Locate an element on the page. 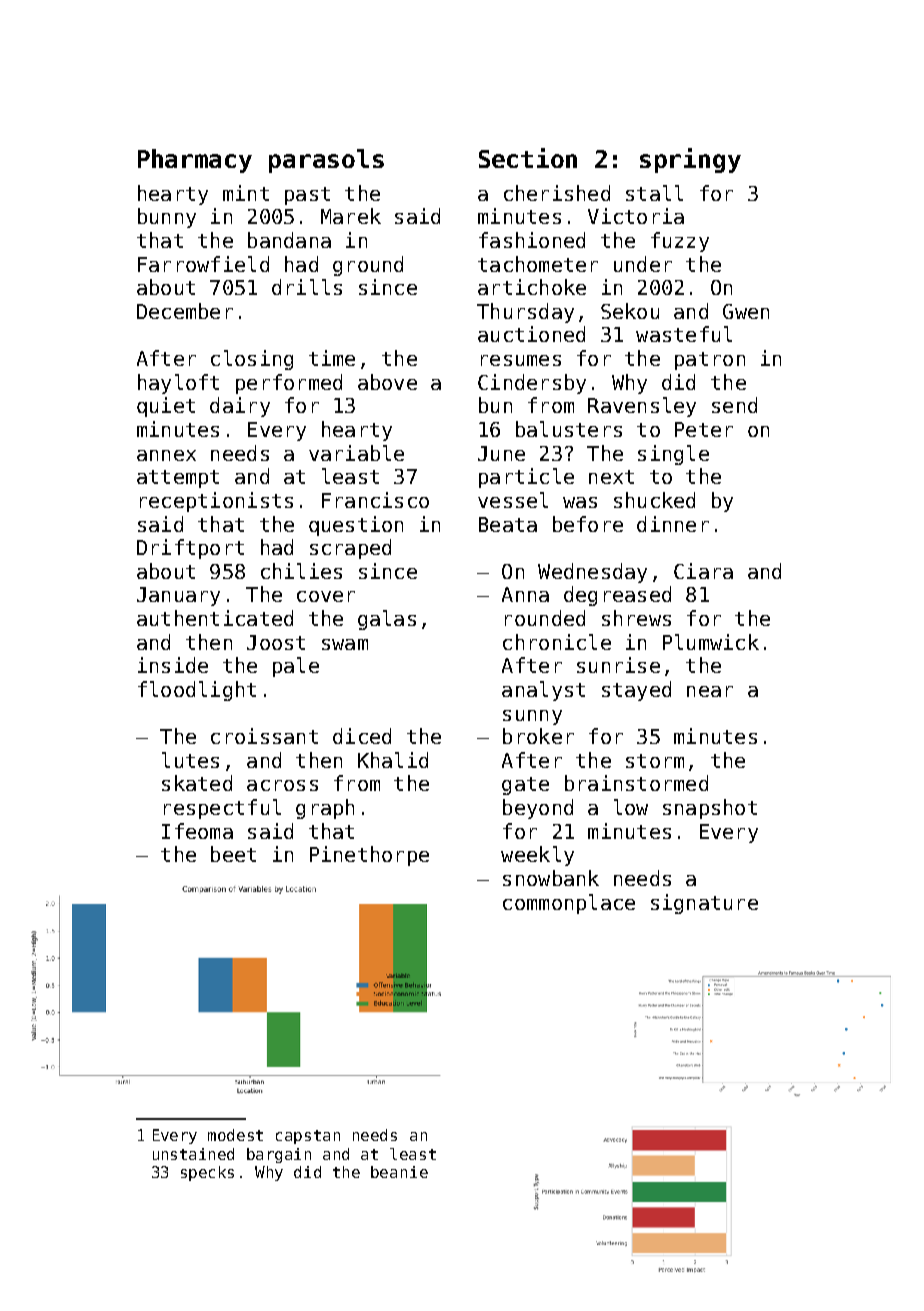  beyond is located at coordinates (538, 809).
